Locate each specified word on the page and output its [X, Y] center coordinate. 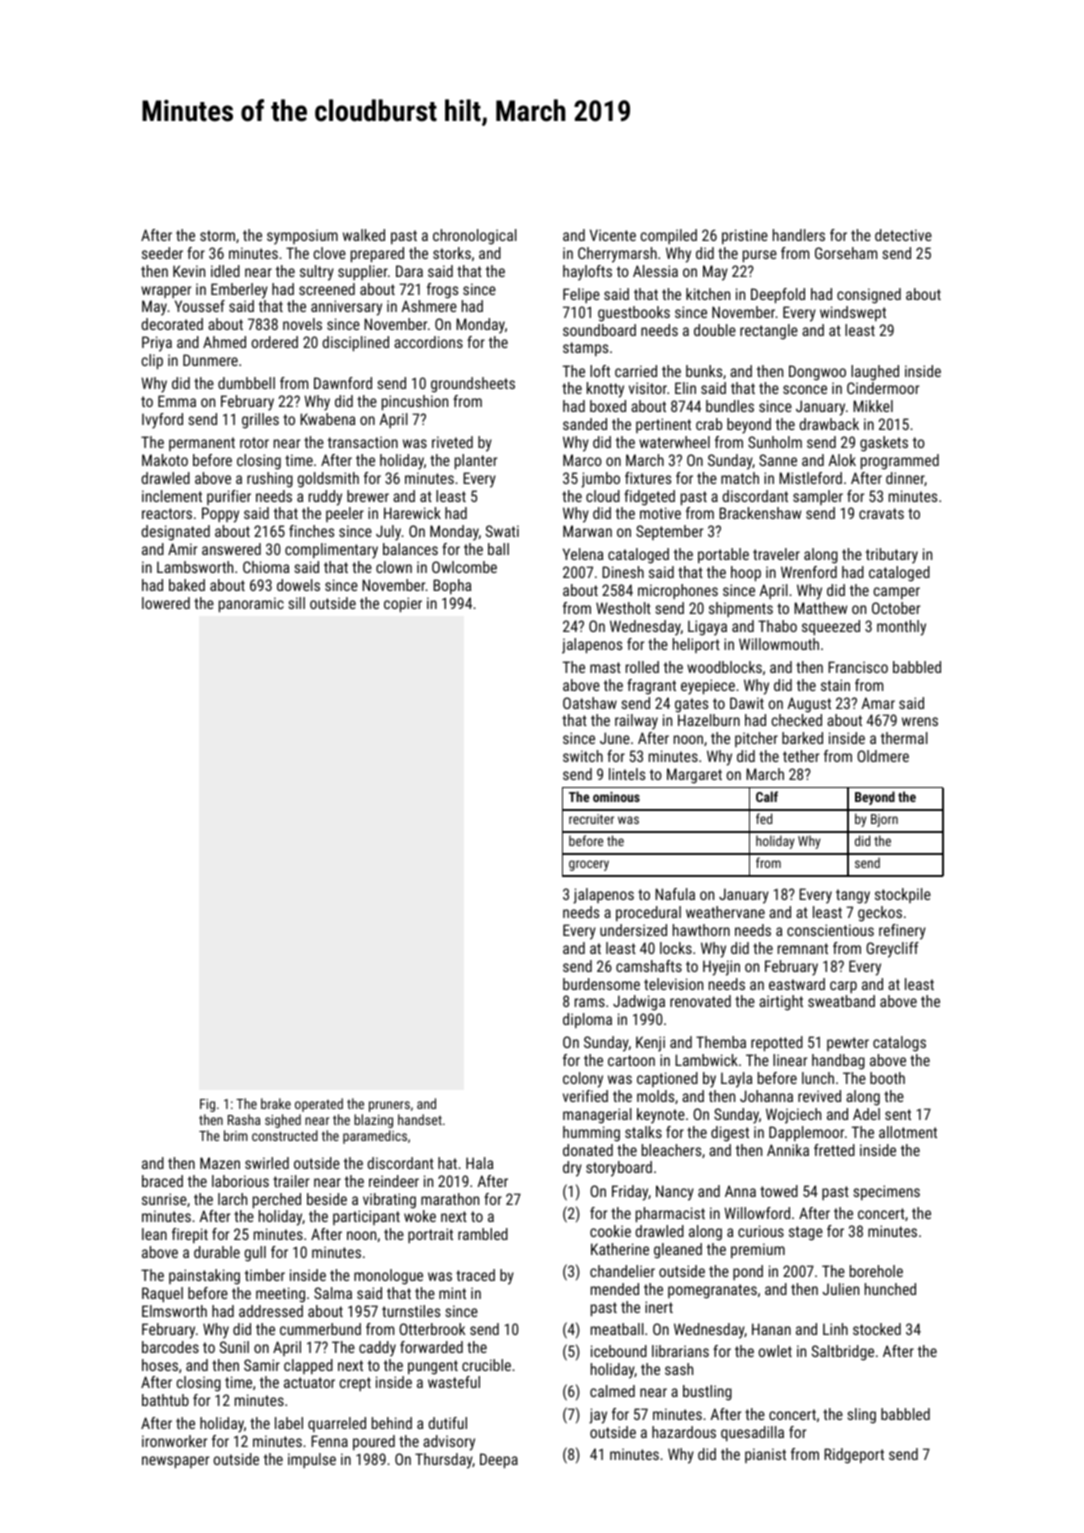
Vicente [613, 235]
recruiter [591, 819]
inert [659, 1307]
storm [217, 235]
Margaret [694, 776]
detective [903, 235]
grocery [589, 865]
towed [779, 1191]
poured [374, 1442]
